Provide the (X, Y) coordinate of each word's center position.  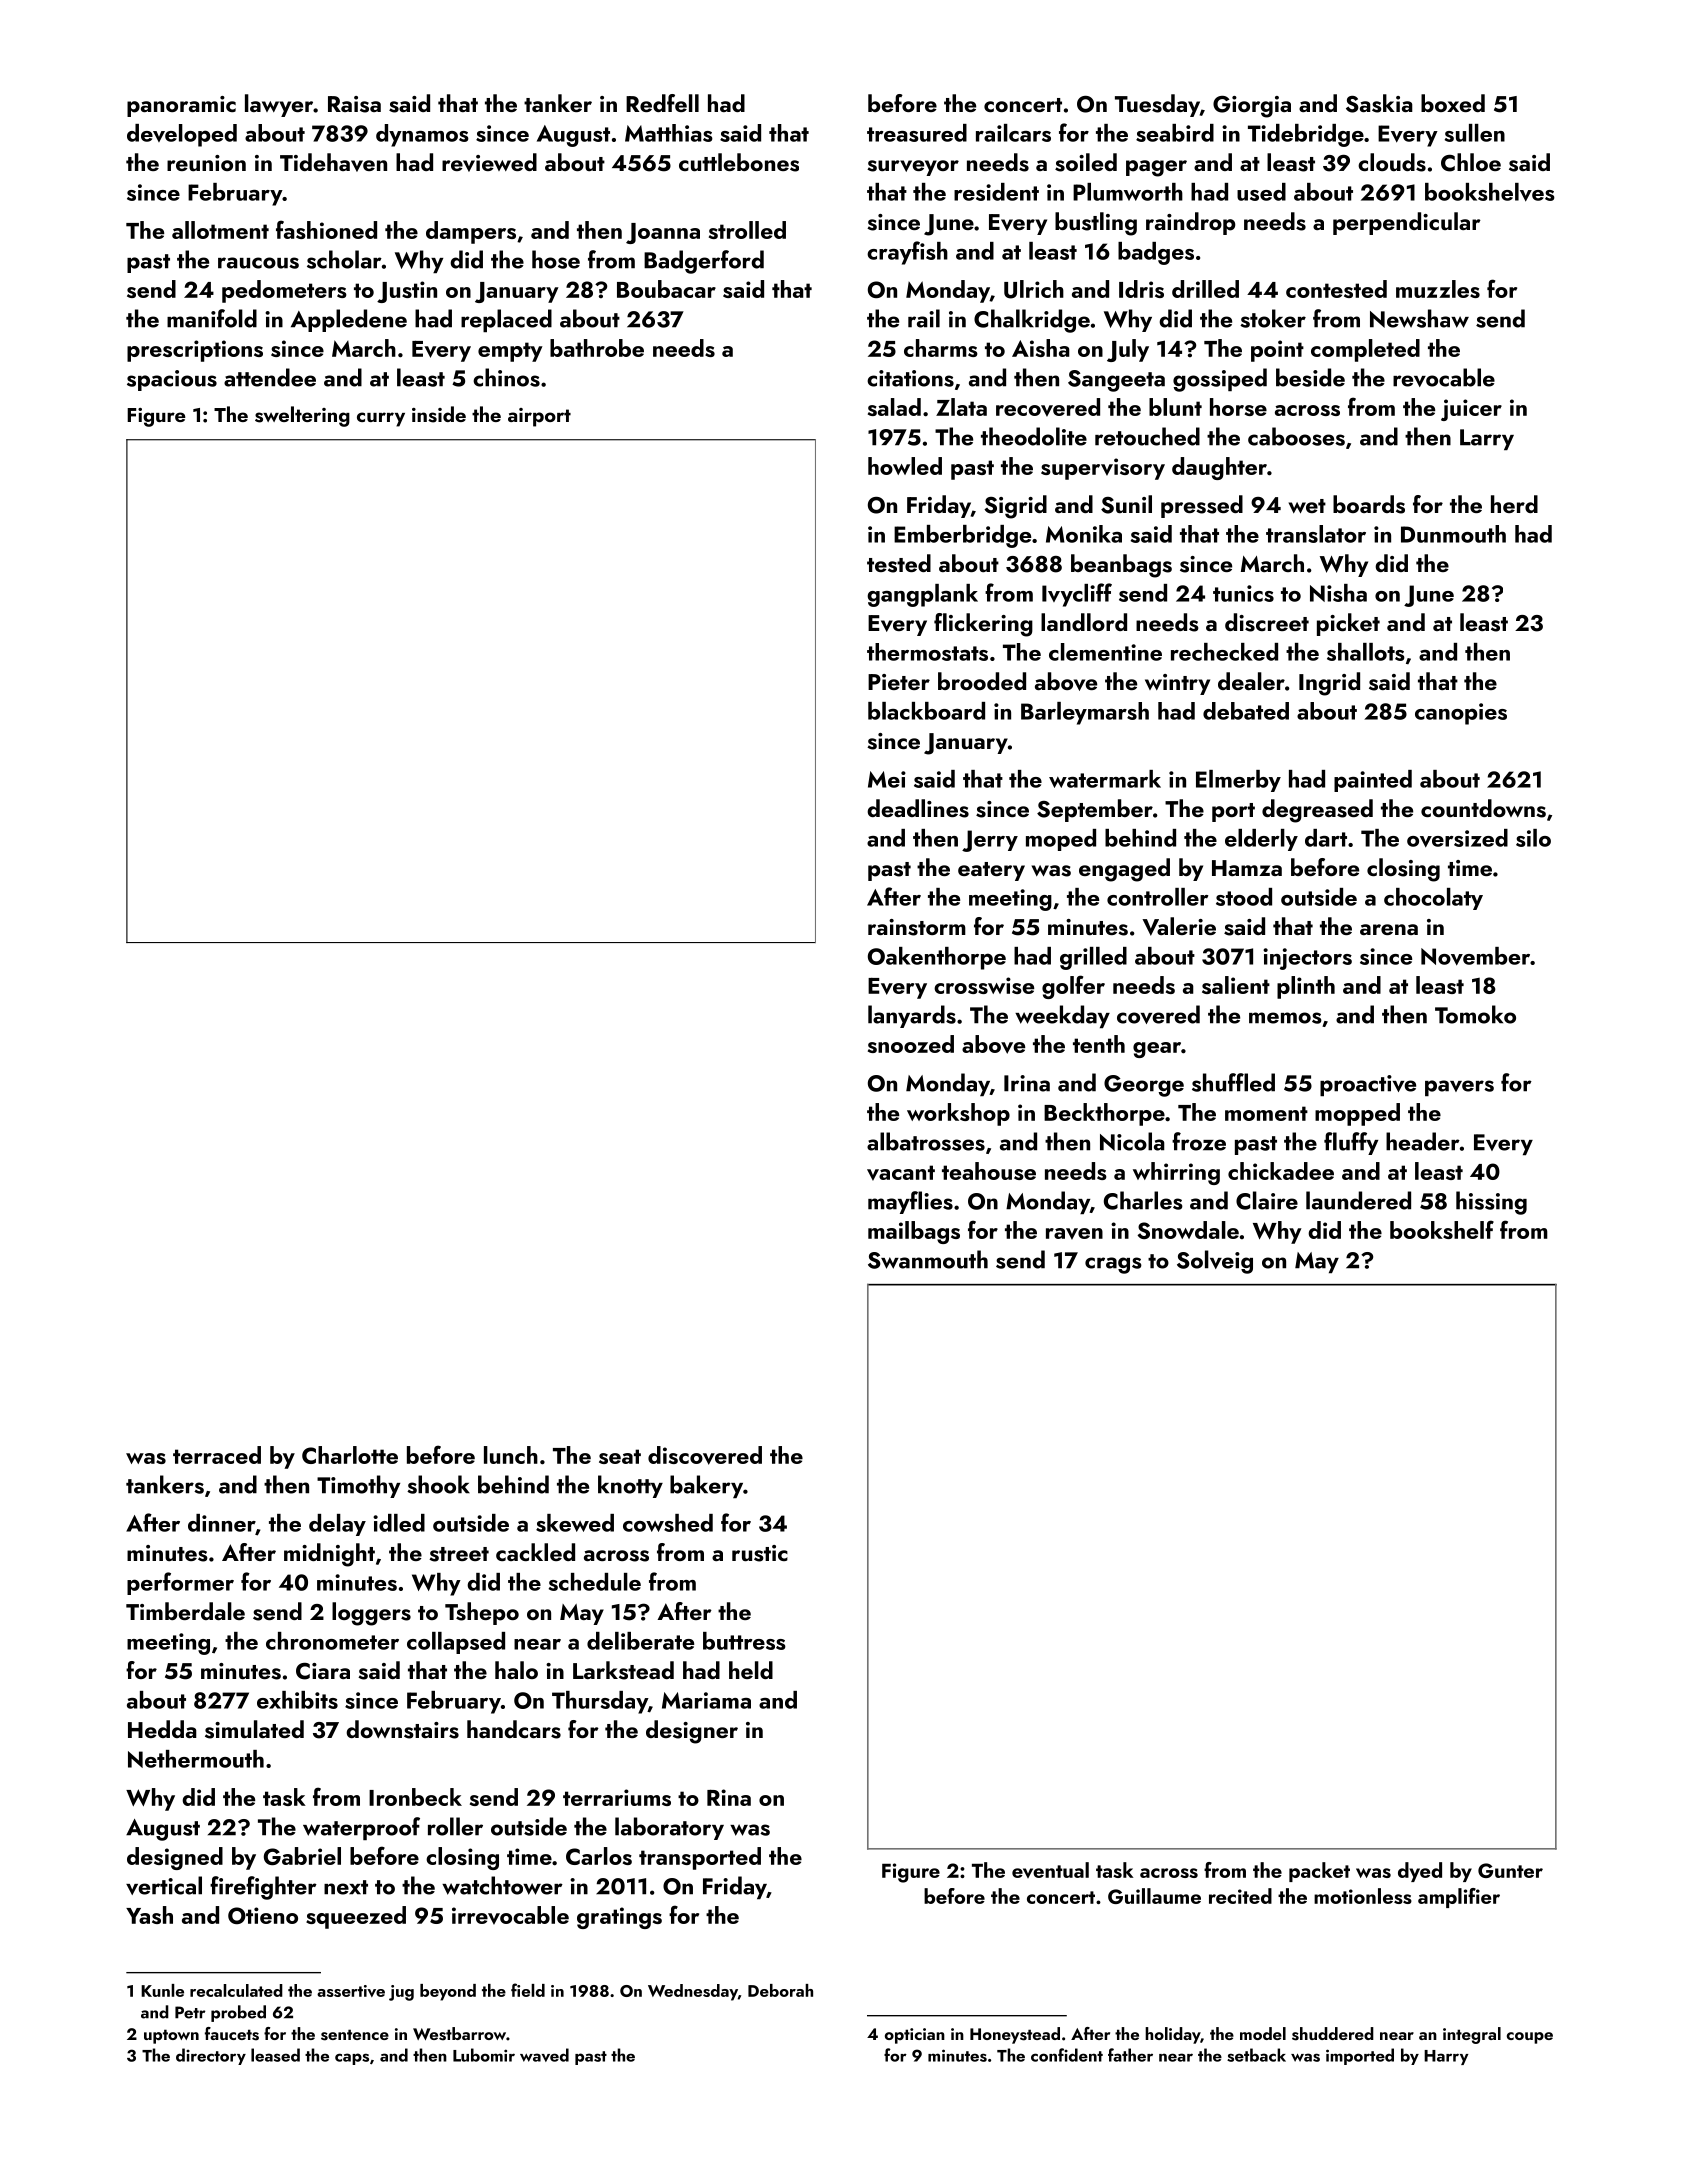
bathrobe (597, 348)
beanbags (1121, 566)
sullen (1475, 133)
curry (381, 419)
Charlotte (350, 1455)
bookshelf (1442, 1229)
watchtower (502, 1885)
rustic (760, 1553)
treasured (917, 133)
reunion (206, 163)
